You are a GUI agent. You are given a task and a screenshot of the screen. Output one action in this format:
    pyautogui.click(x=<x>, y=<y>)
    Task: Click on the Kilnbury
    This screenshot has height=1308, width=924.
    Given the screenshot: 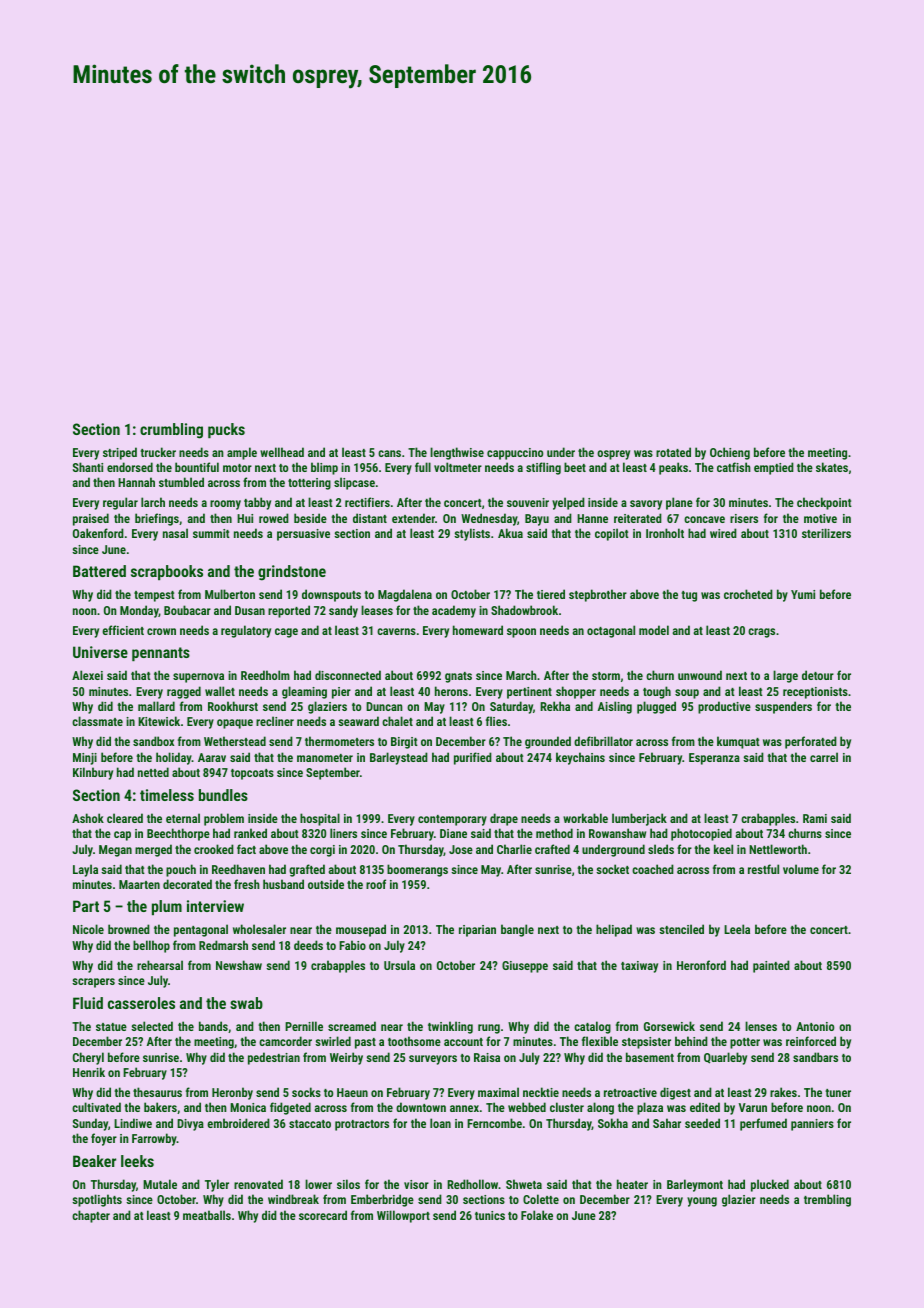 What is the action you would take?
    pyautogui.click(x=93, y=773)
